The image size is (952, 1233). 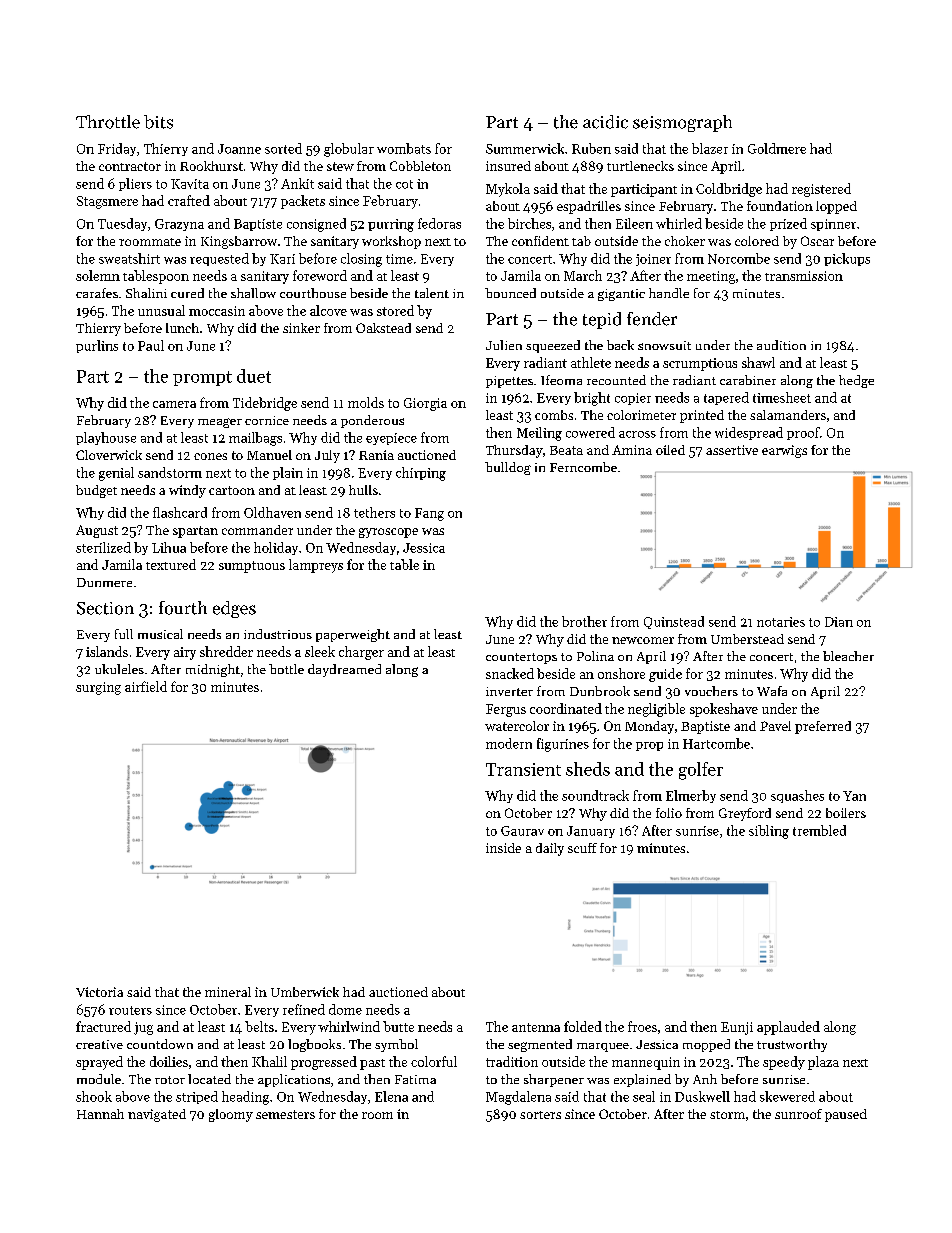 What do you see at coordinates (103, 1026) in the image?
I see `fractured` at bounding box center [103, 1026].
